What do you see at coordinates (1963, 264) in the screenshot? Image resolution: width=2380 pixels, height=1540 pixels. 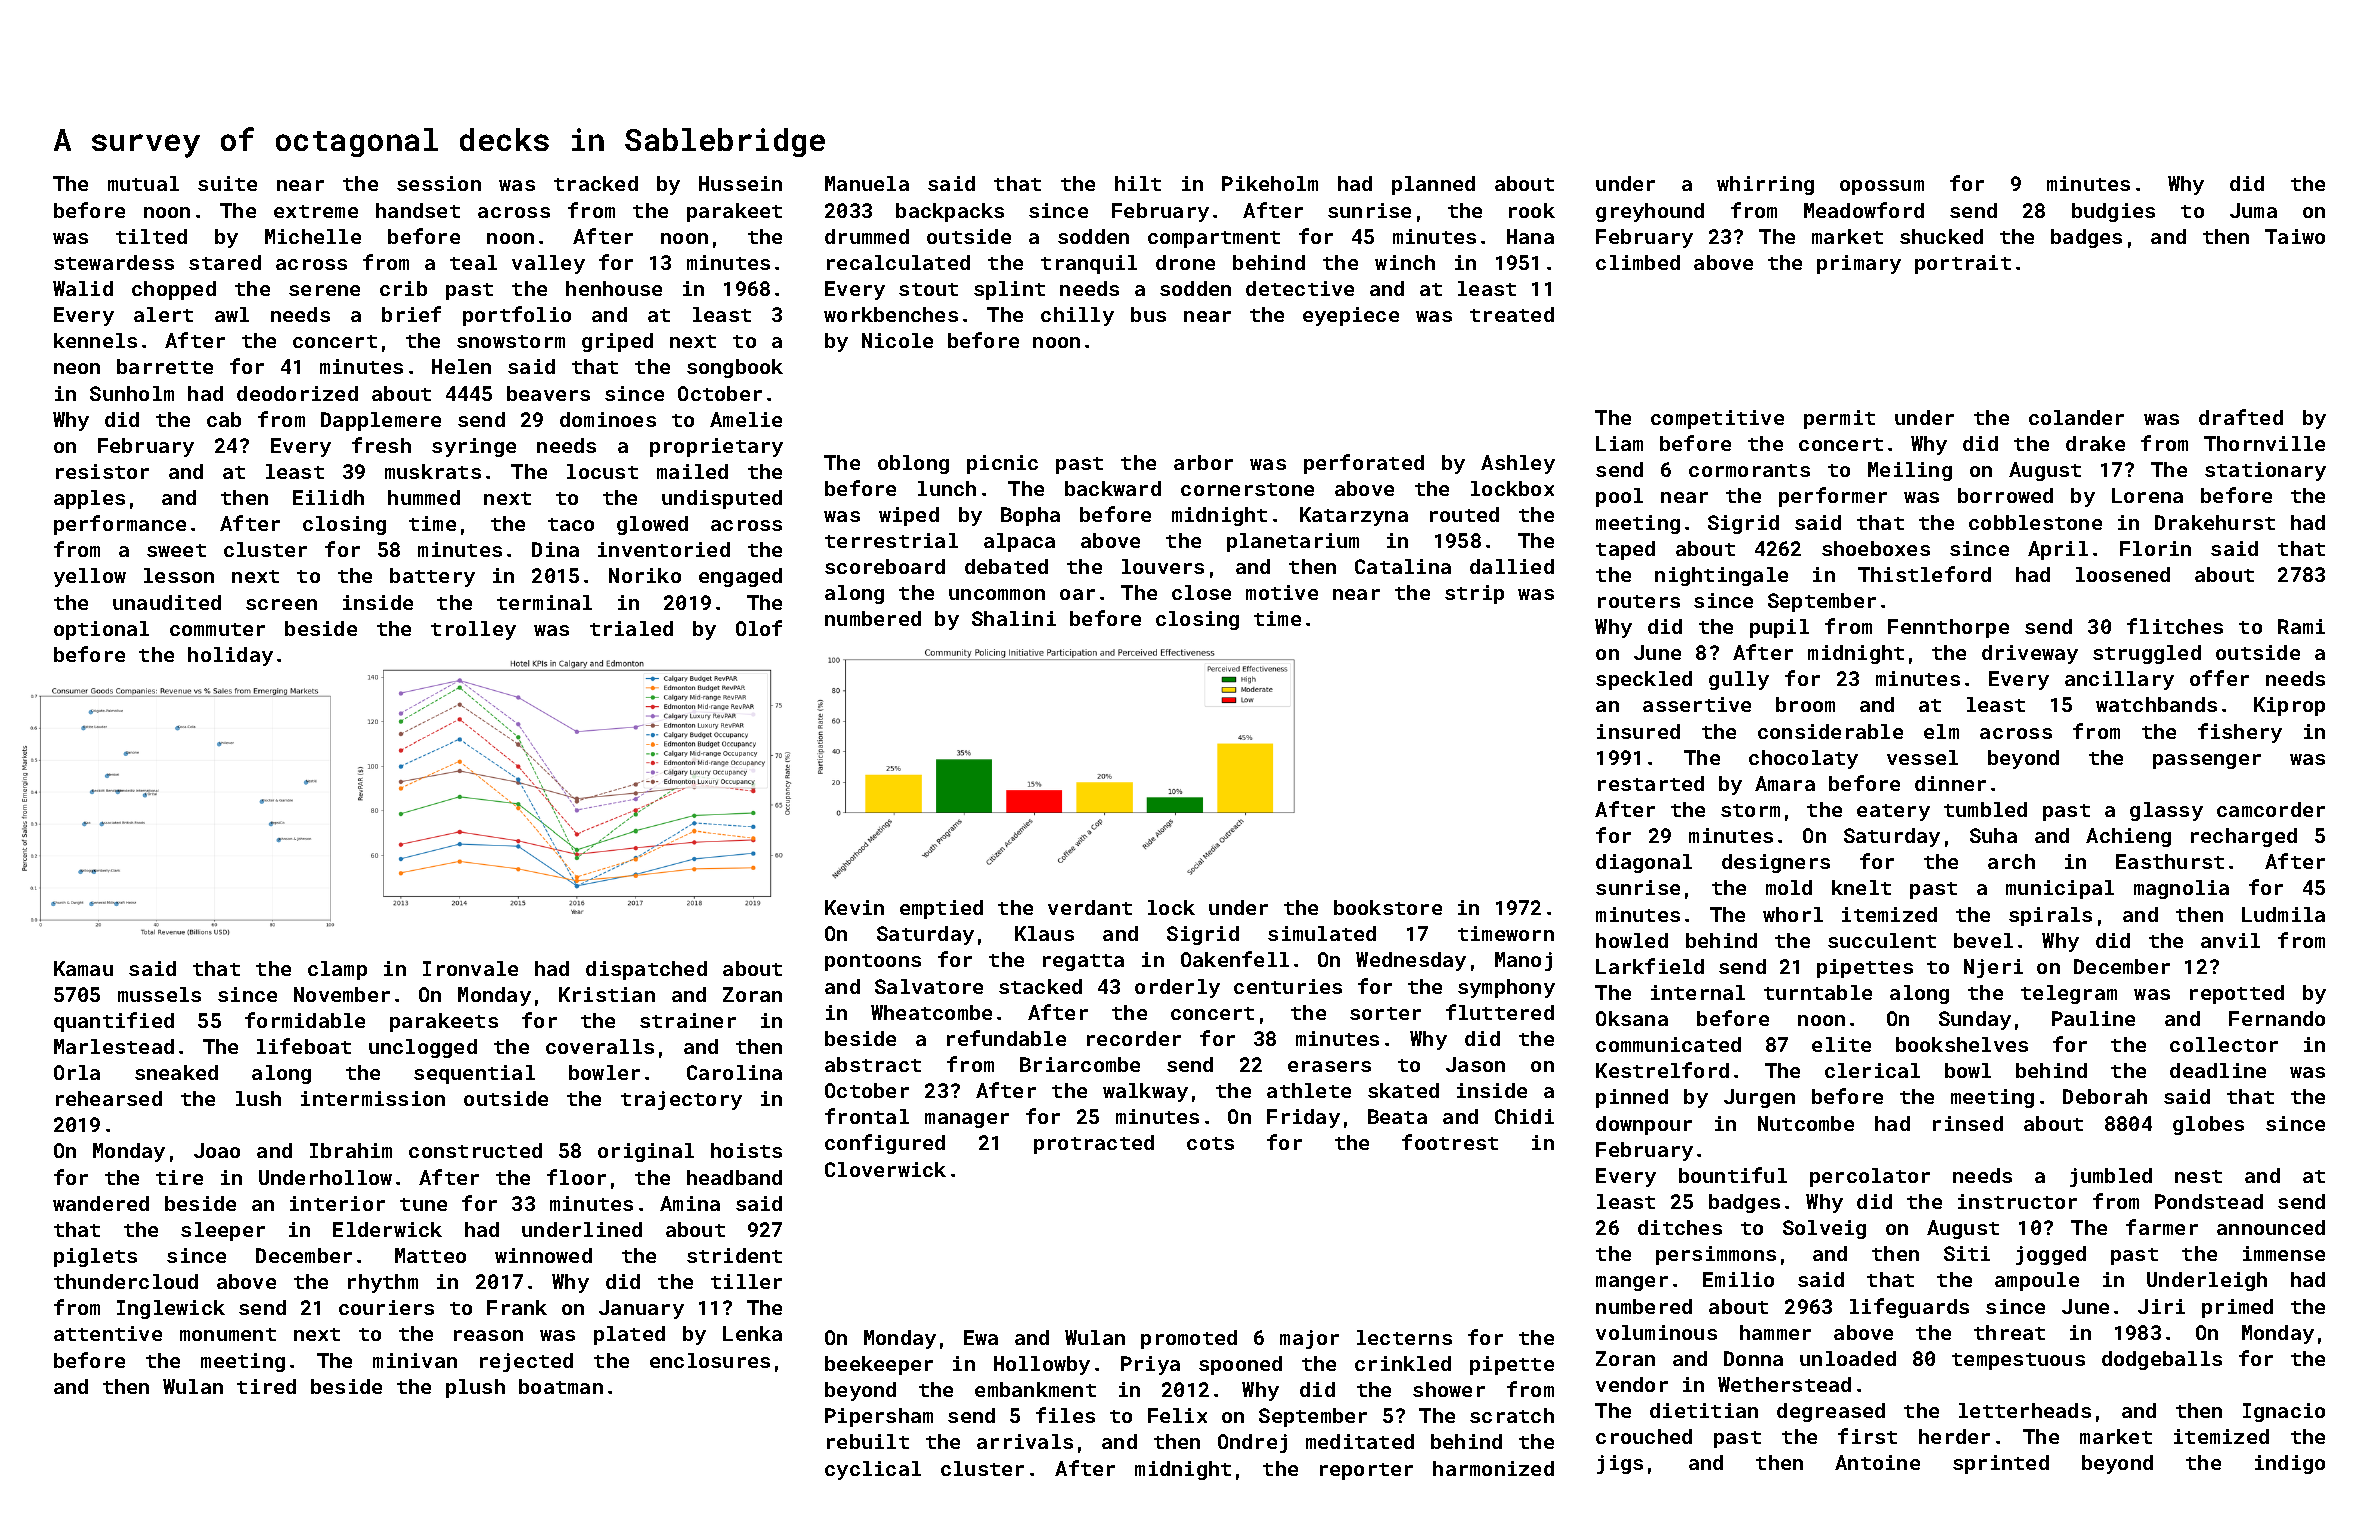 I see `portrait` at bounding box center [1963, 264].
